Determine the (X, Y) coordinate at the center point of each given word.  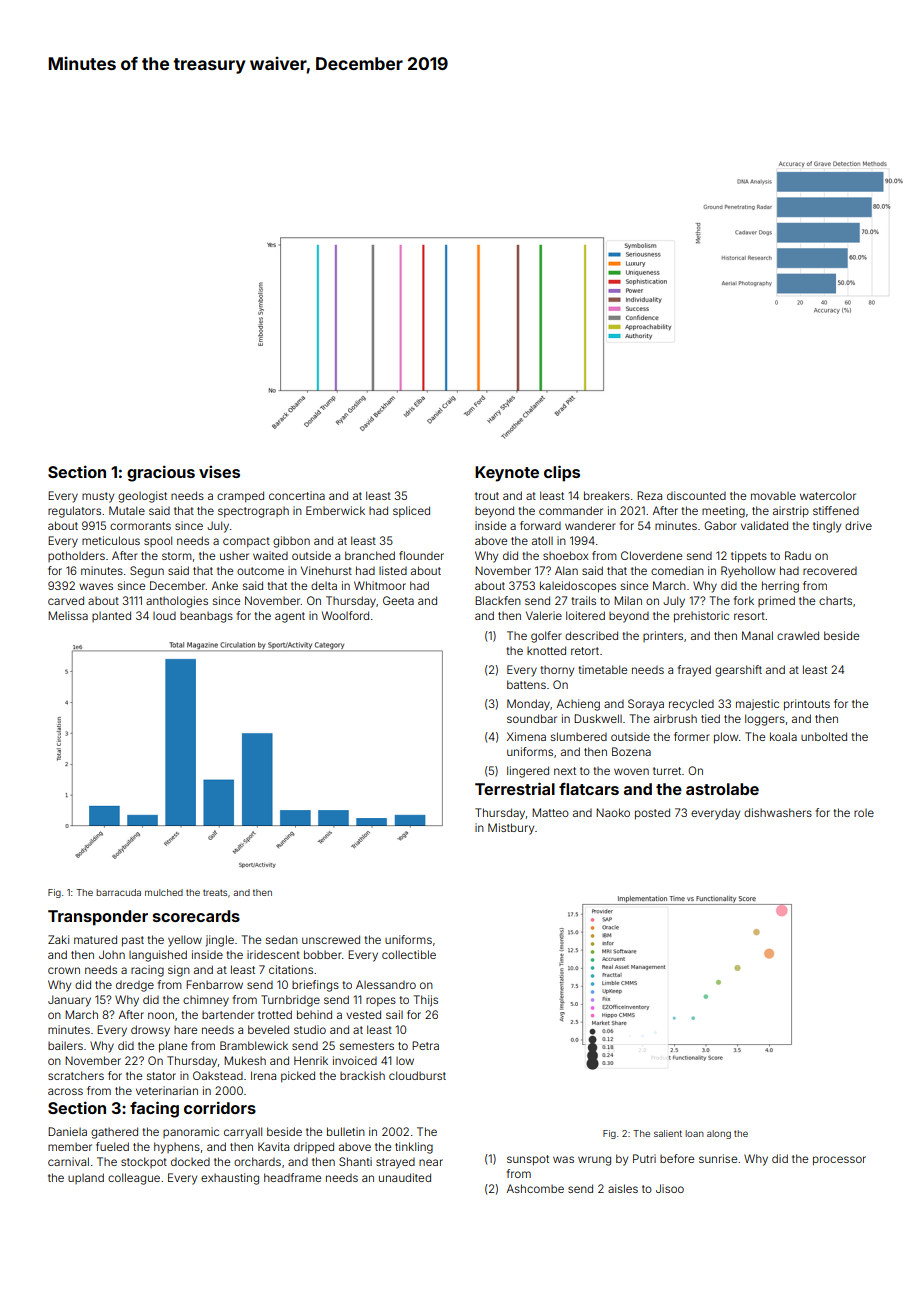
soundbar (532, 718)
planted (111, 616)
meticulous (111, 540)
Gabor (720, 525)
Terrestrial (515, 788)
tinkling (414, 1148)
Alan (566, 570)
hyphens (177, 1148)
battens (526, 684)
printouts (807, 705)
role (864, 813)
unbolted (824, 736)
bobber (323, 954)
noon (161, 1015)
